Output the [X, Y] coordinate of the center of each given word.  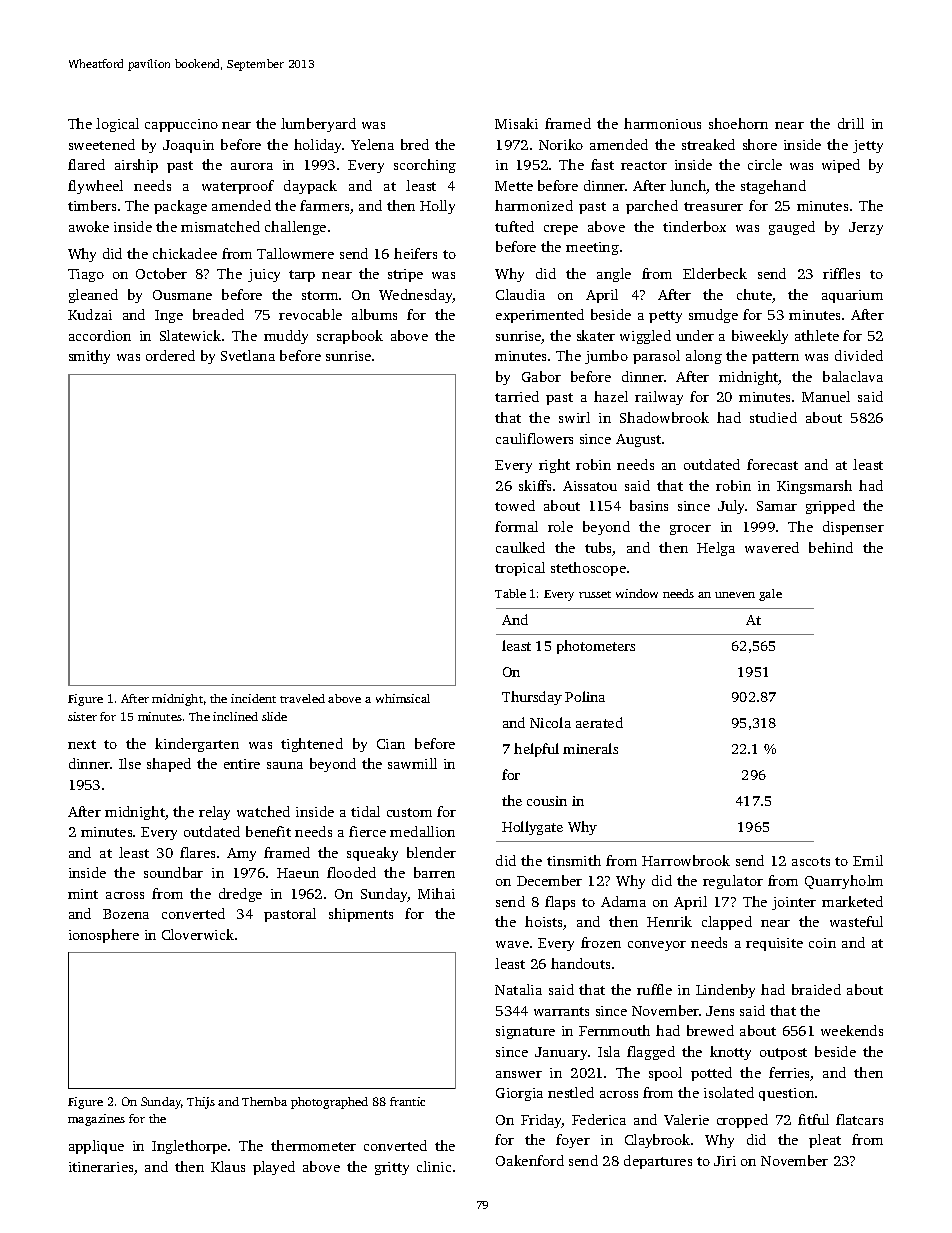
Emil [868, 860]
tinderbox [694, 226]
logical [117, 125]
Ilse [130, 763]
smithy [89, 357]
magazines [96, 1120]
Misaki [516, 123]
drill [851, 123]
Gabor [541, 376]
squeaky [372, 854]
